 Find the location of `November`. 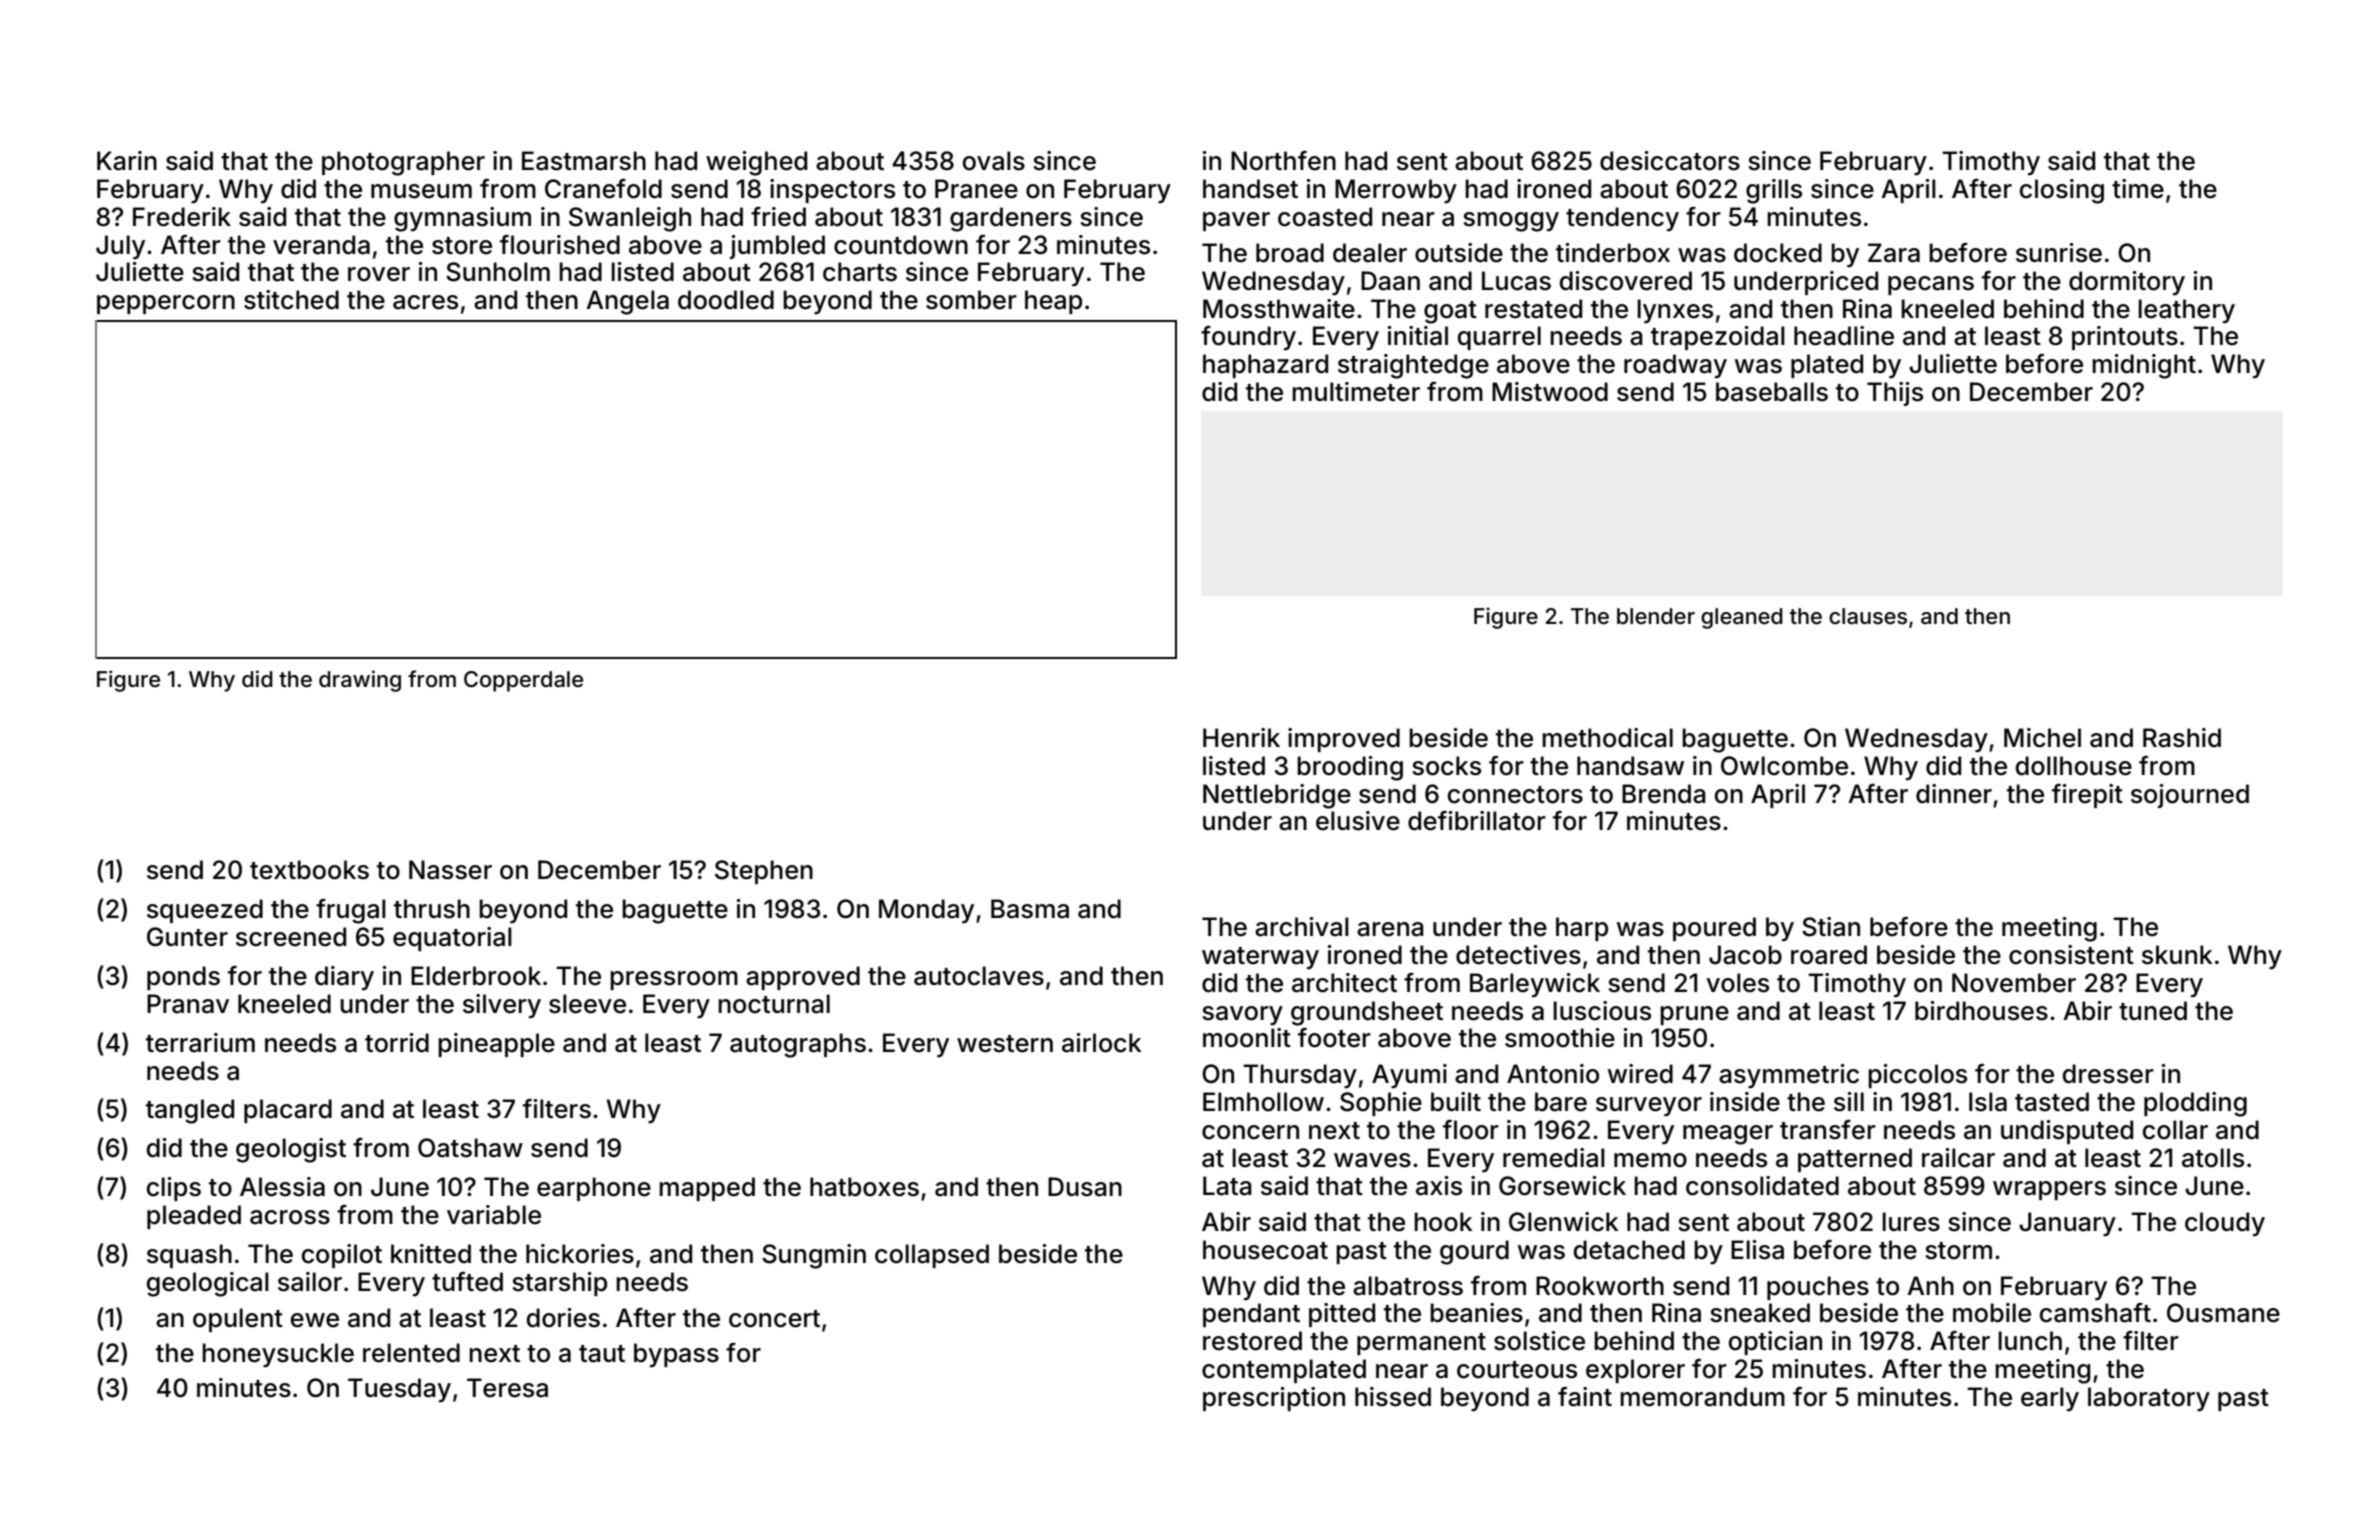

November is located at coordinates (2014, 983).
